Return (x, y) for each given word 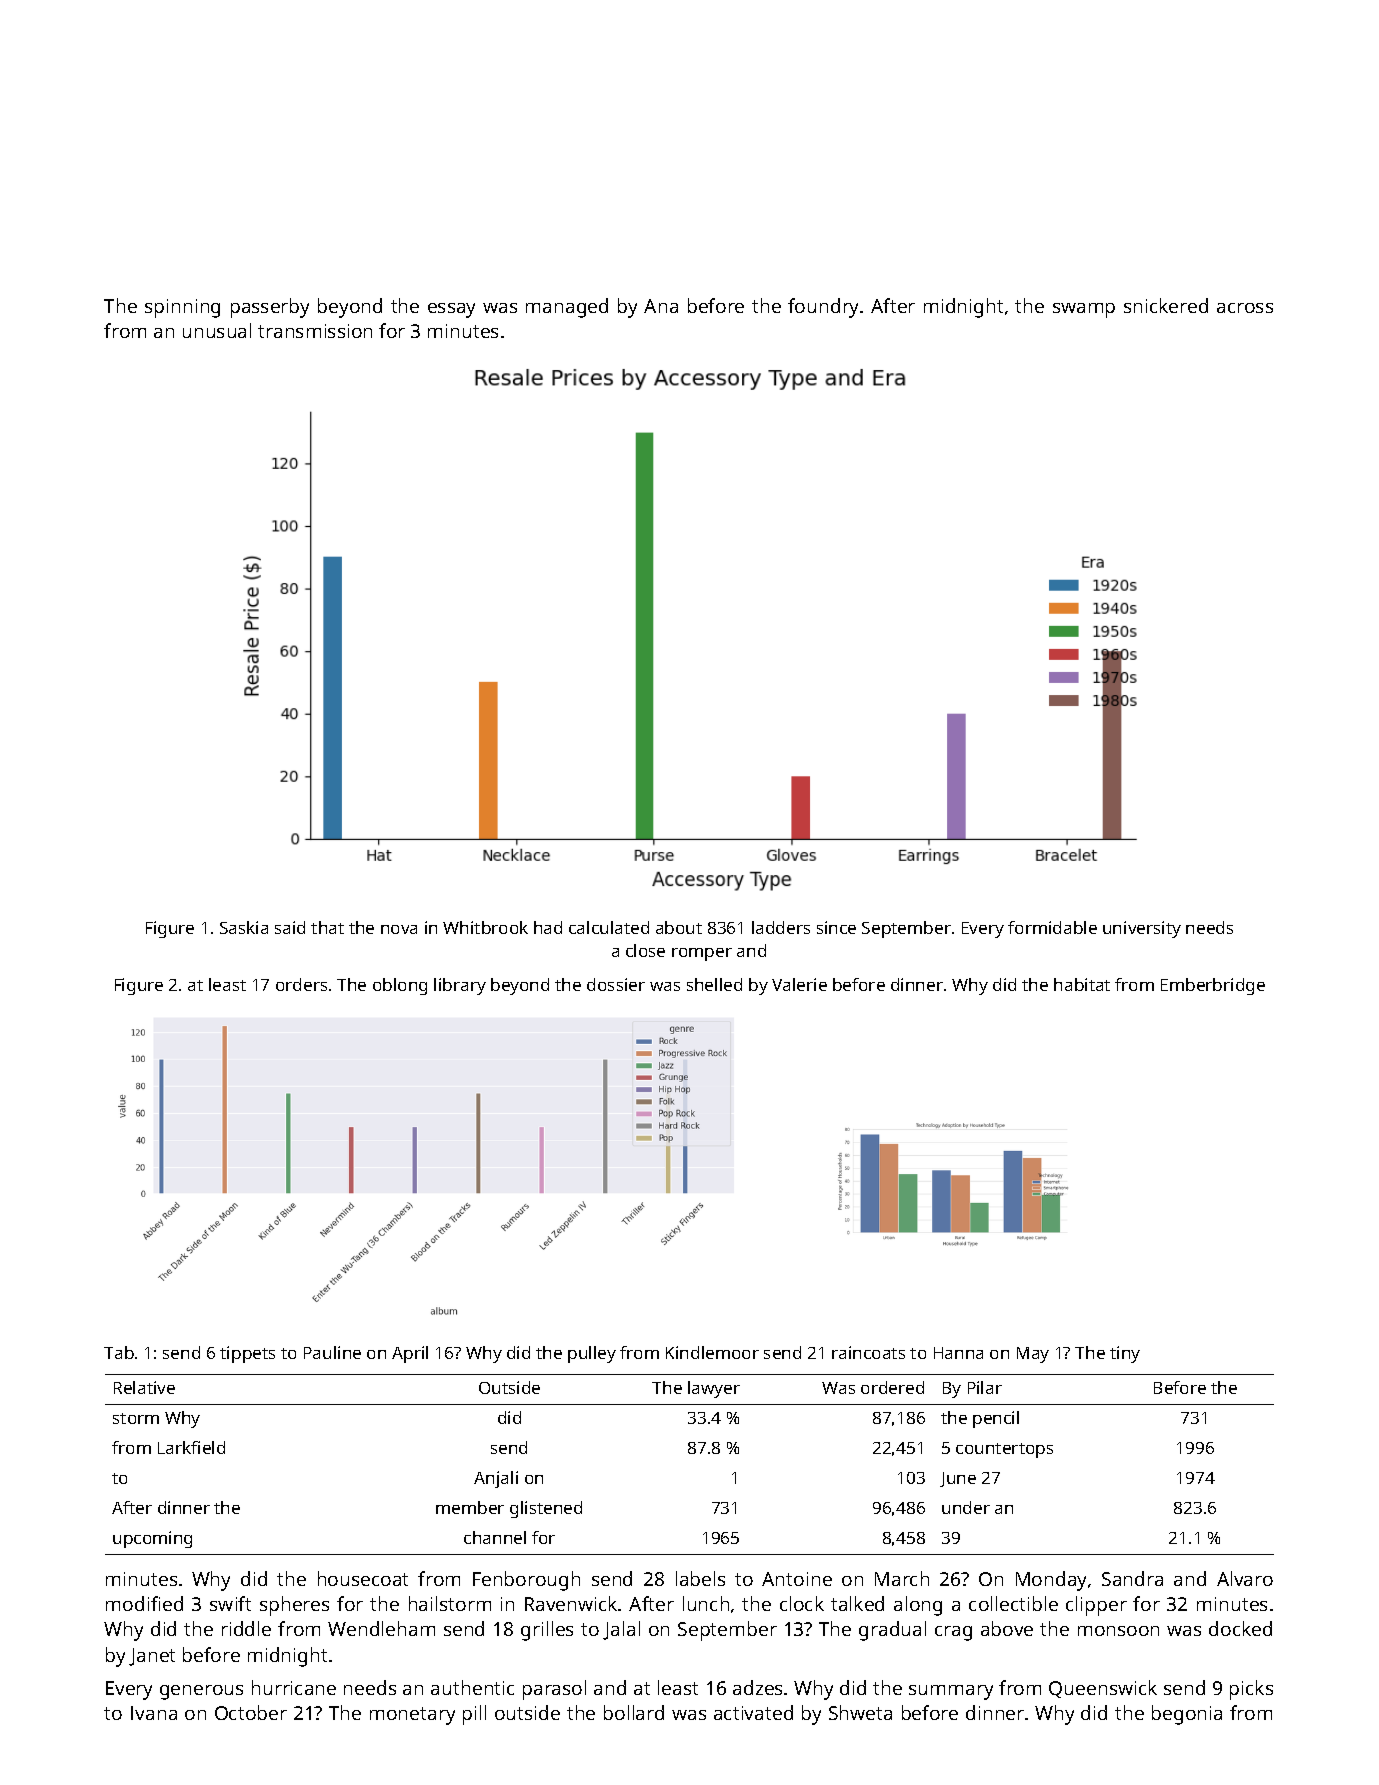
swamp (1084, 310)
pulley (592, 1354)
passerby (270, 308)
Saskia (244, 927)
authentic (472, 1687)
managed (567, 308)
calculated (609, 927)
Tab (119, 1352)
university (1142, 929)
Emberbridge (1213, 986)
